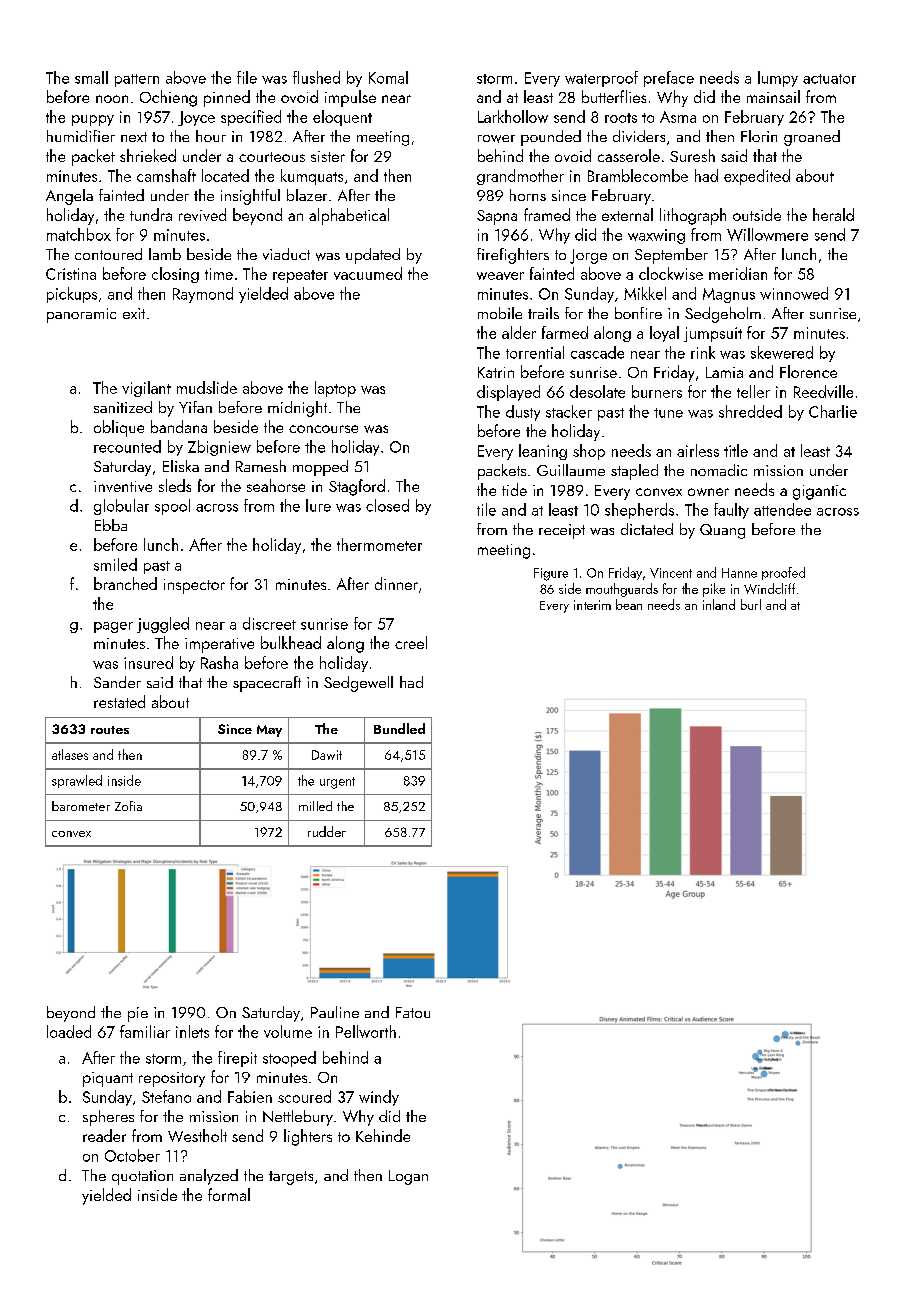 The width and height of the document is (908, 1316). Describe the element at coordinates (81, 806) in the document. I see `barometer` at that location.
